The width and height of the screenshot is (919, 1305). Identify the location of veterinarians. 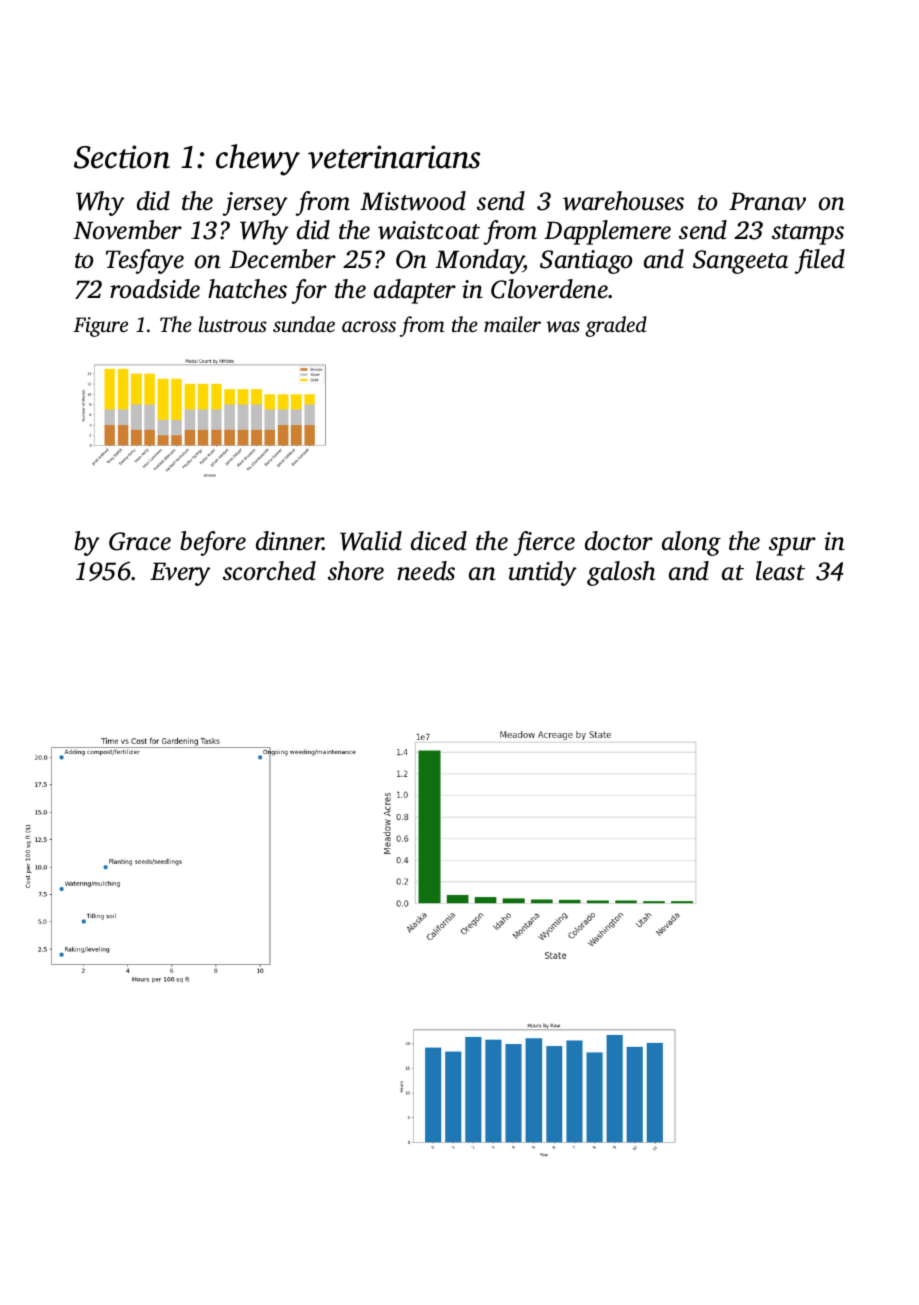
(394, 157).
